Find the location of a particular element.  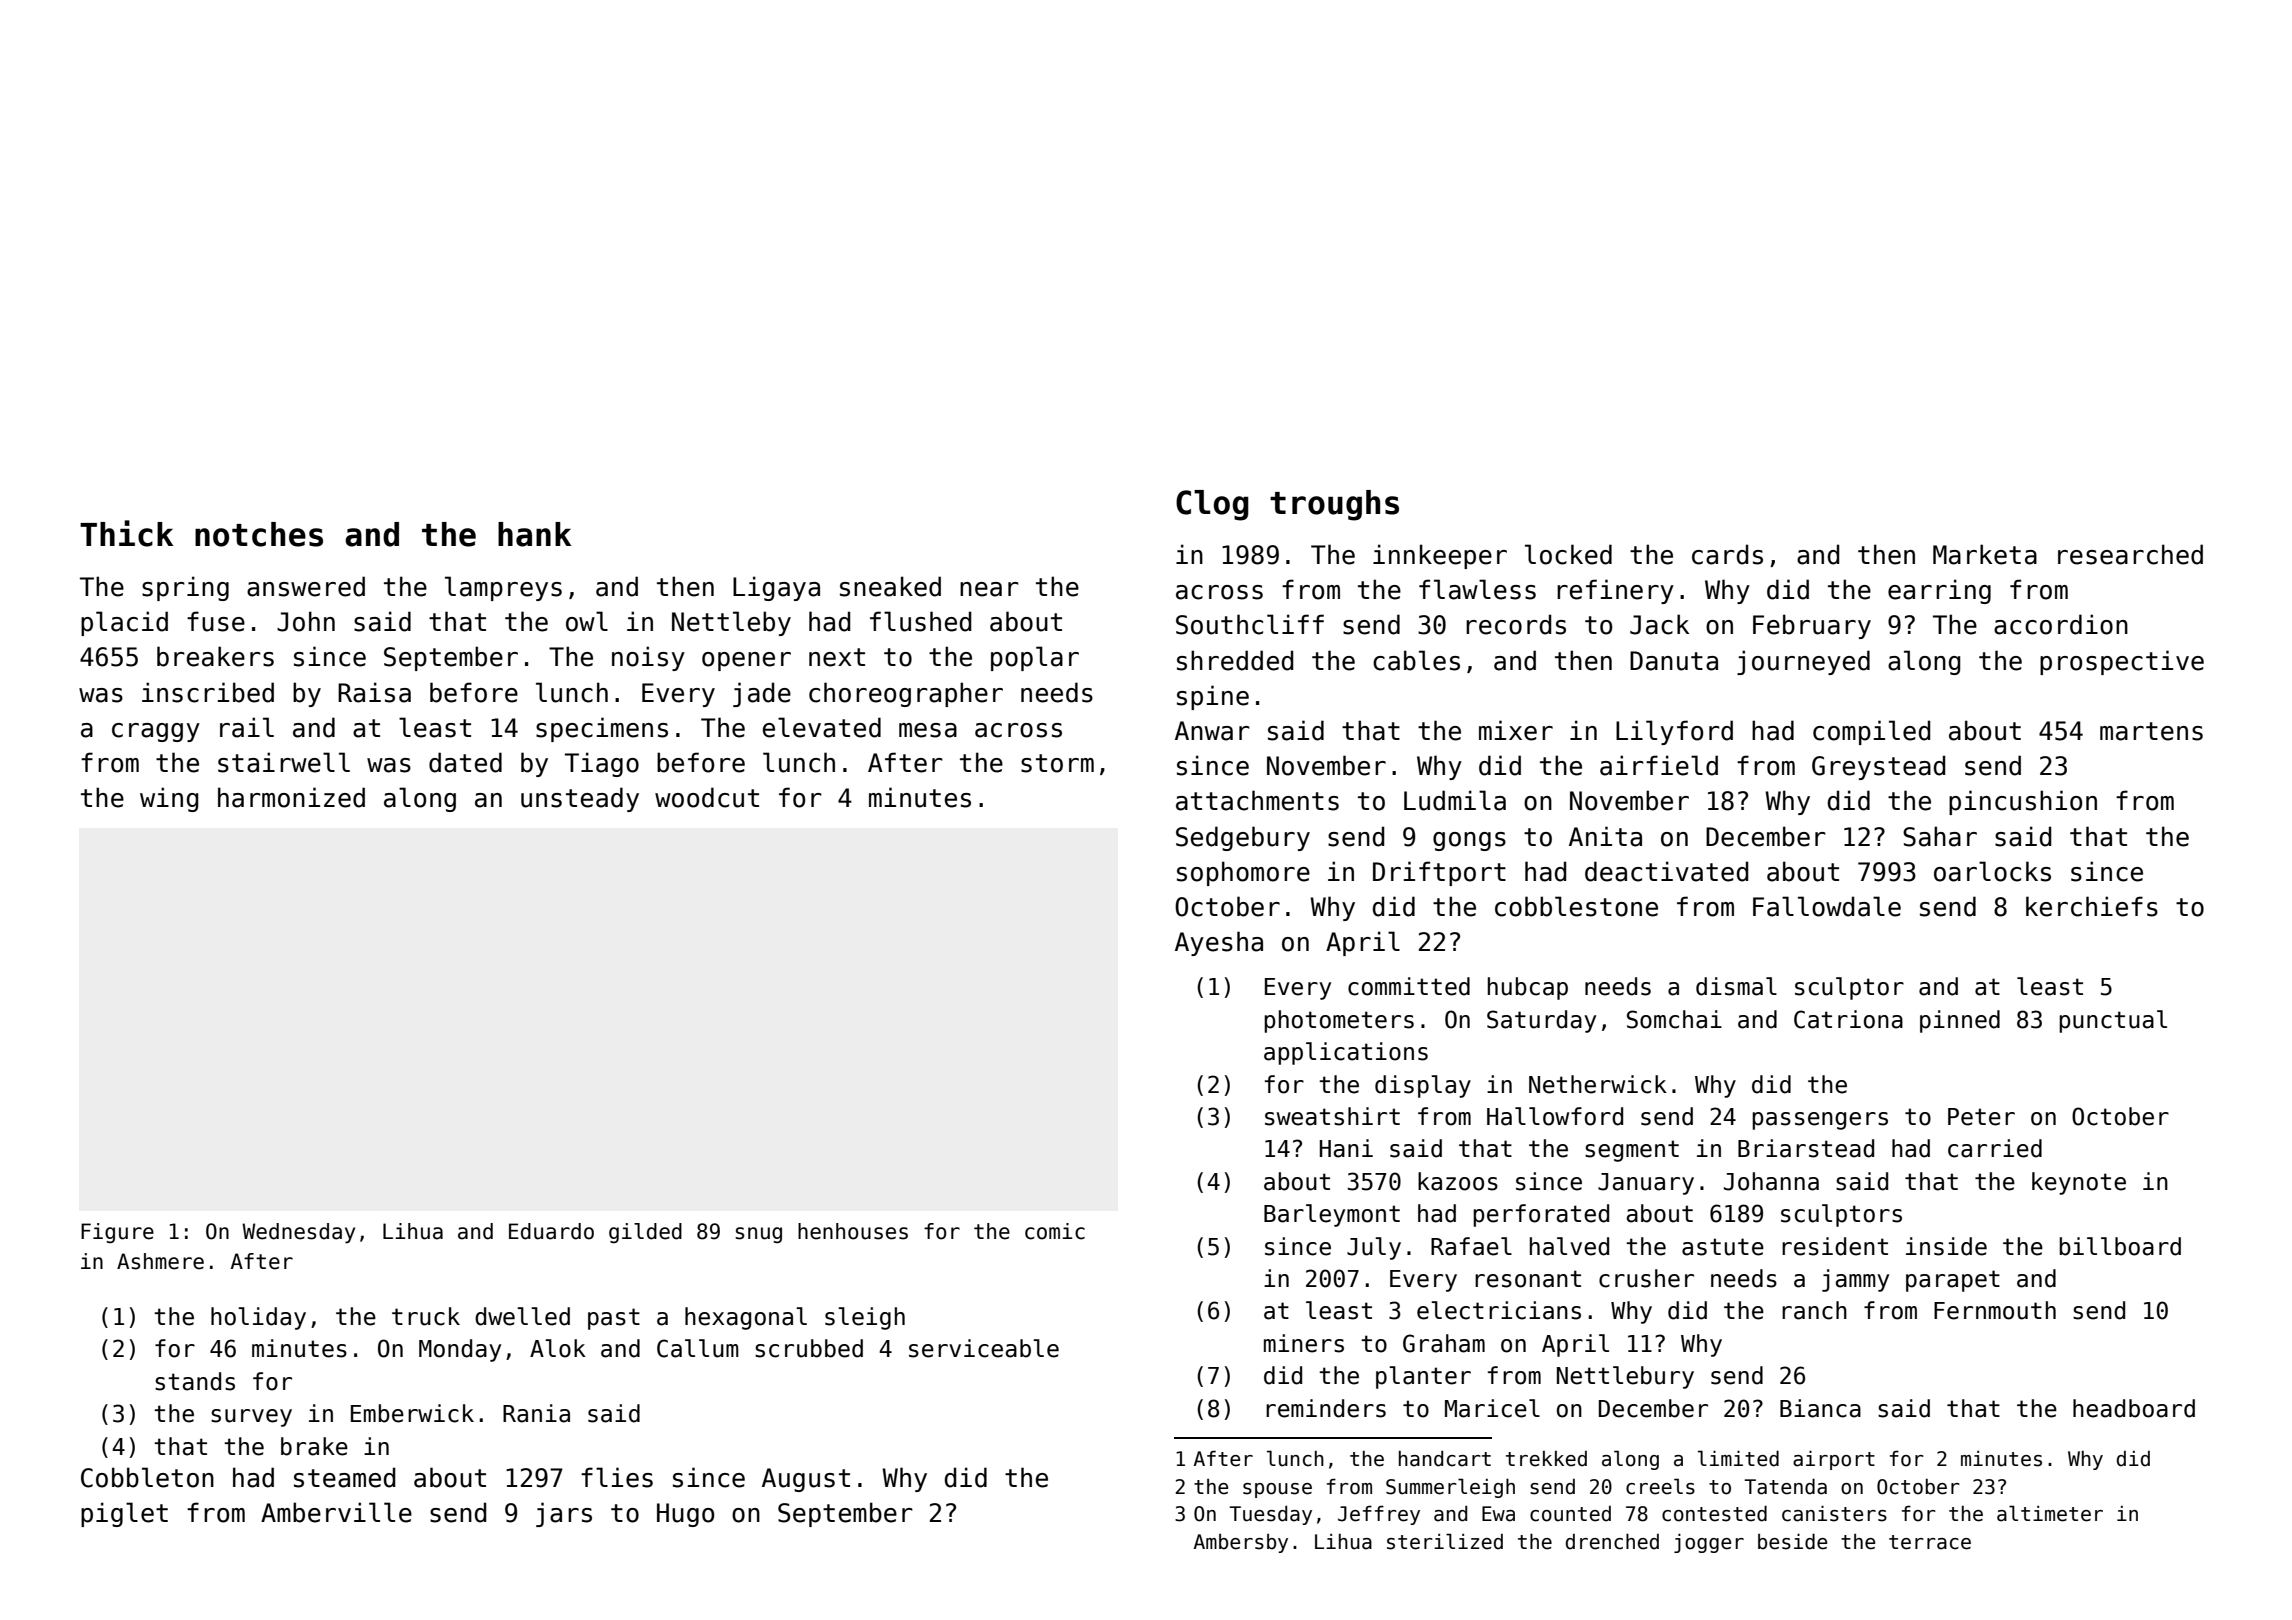

lampreys is located at coordinates (503, 588).
